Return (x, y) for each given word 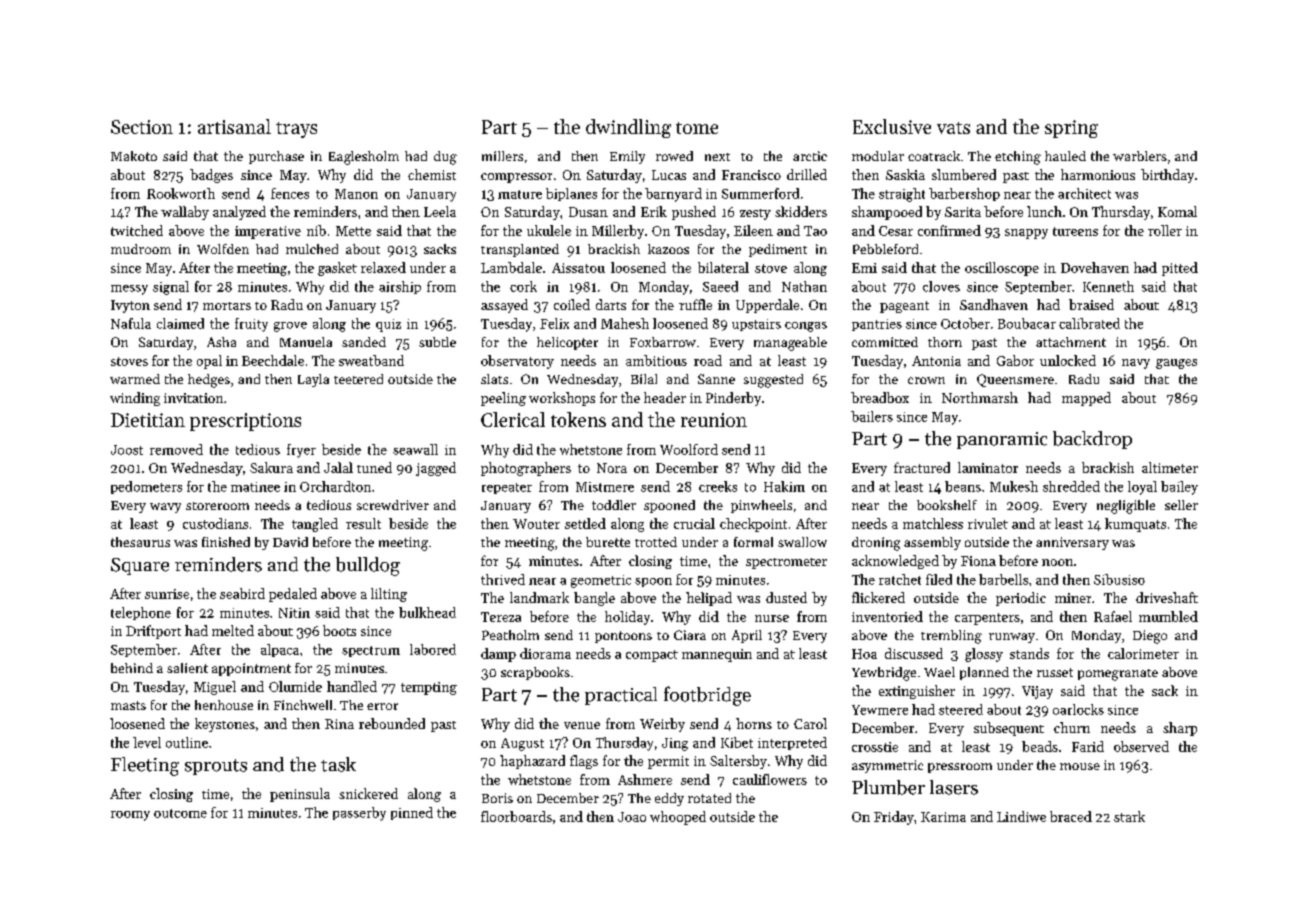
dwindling (628, 128)
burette (608, 542)
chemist (432, 174)
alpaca (280, 650)
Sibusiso (1119, 579)
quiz (388, 325)
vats (953, 128)
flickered (878, 597)
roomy (130, 816)
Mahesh (625, 323)
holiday (627, 618)
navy (1136, 364)
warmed (135, 379)
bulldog (368, 566)
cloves (941, 286)
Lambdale (511, 267)
